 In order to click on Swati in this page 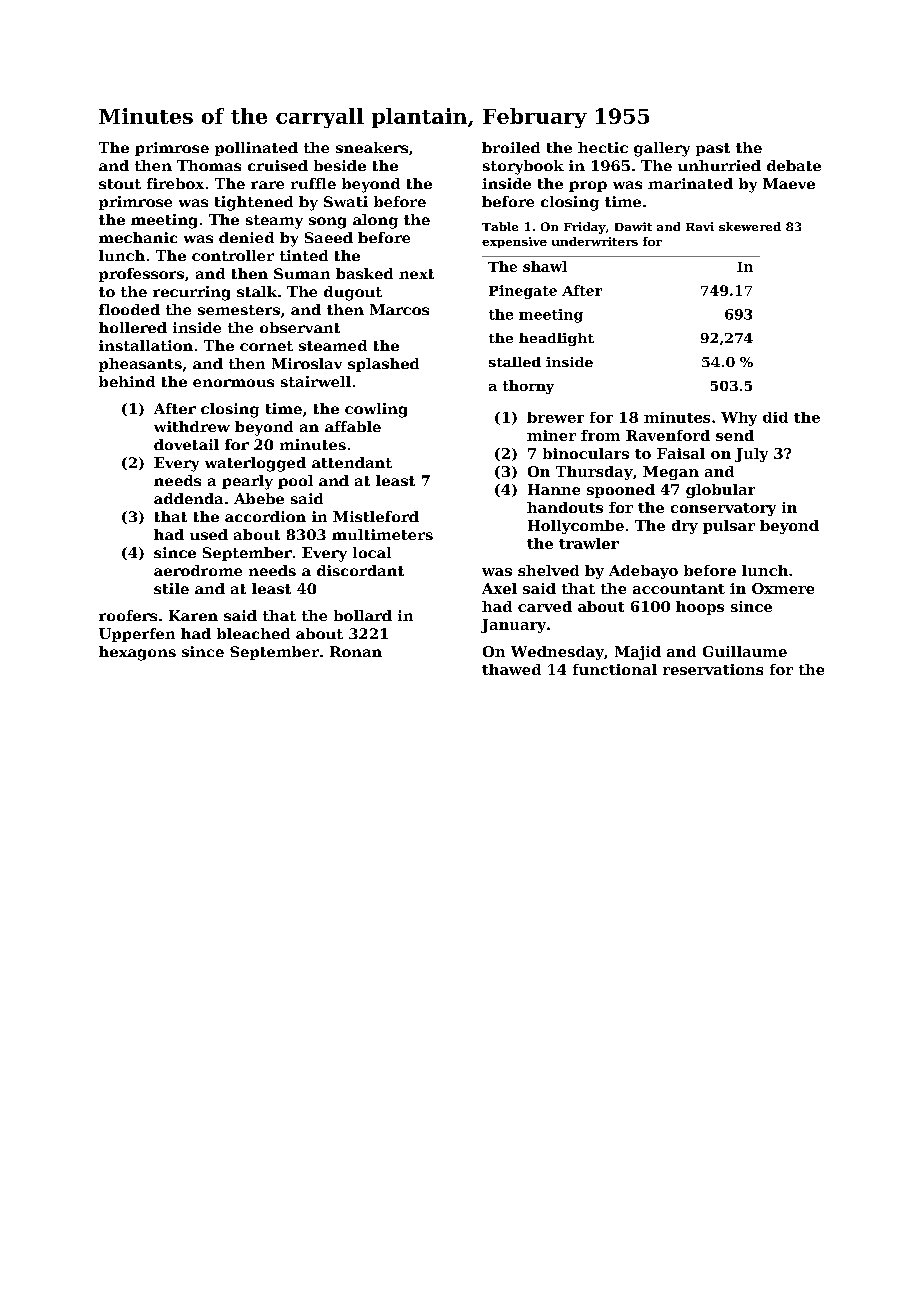, I will do `click(346, 201)`.
